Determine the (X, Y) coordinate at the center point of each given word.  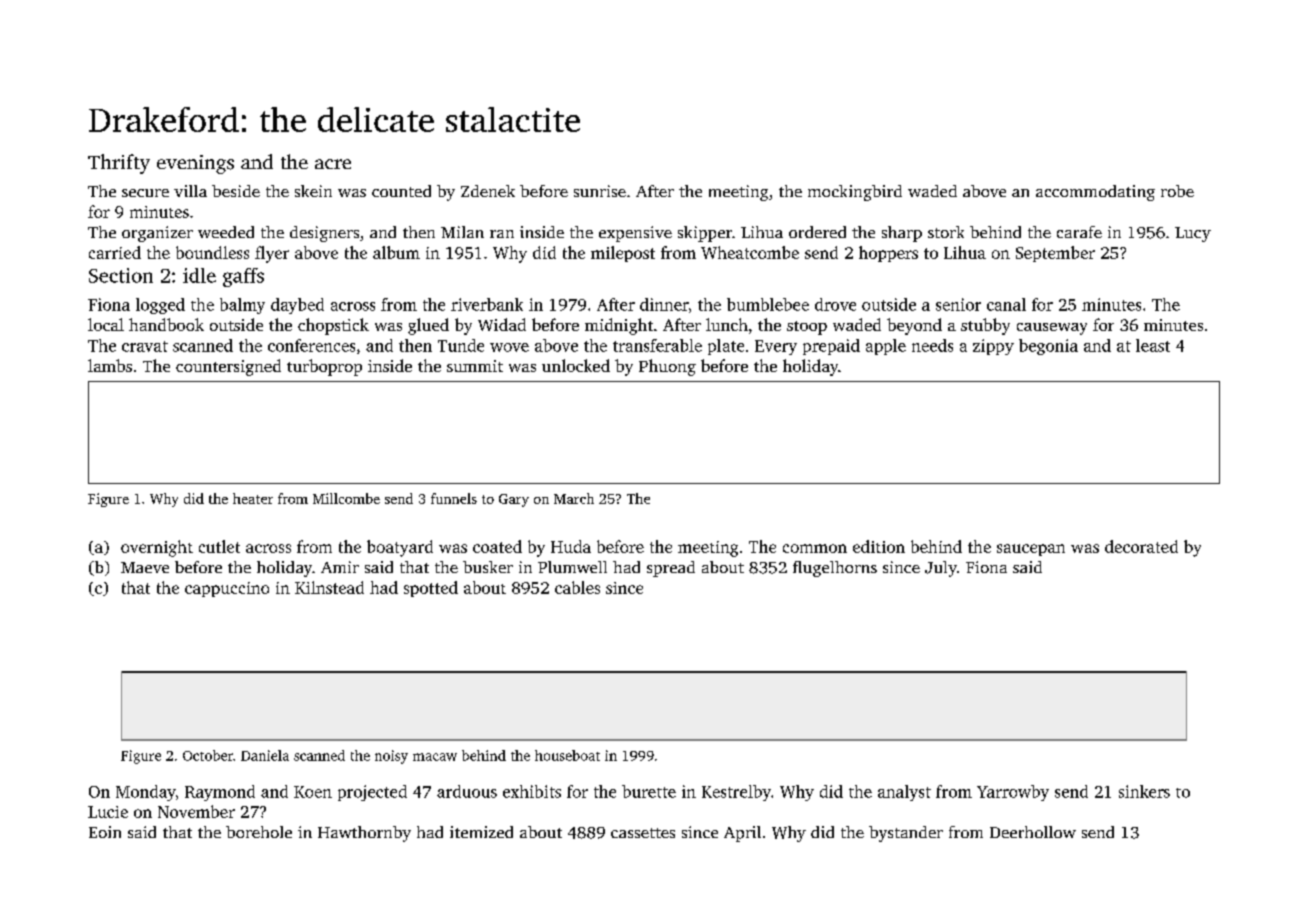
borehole (259, 832)
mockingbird (855, 193)
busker (488, 567)
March (574, 498)
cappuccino (227, 589)
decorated (1141, 546)
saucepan (1031, 550)
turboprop (324, 367)
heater (253, 498)
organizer (157, 234)
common (815, 548)
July (941, 569)
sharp (902, 234)
